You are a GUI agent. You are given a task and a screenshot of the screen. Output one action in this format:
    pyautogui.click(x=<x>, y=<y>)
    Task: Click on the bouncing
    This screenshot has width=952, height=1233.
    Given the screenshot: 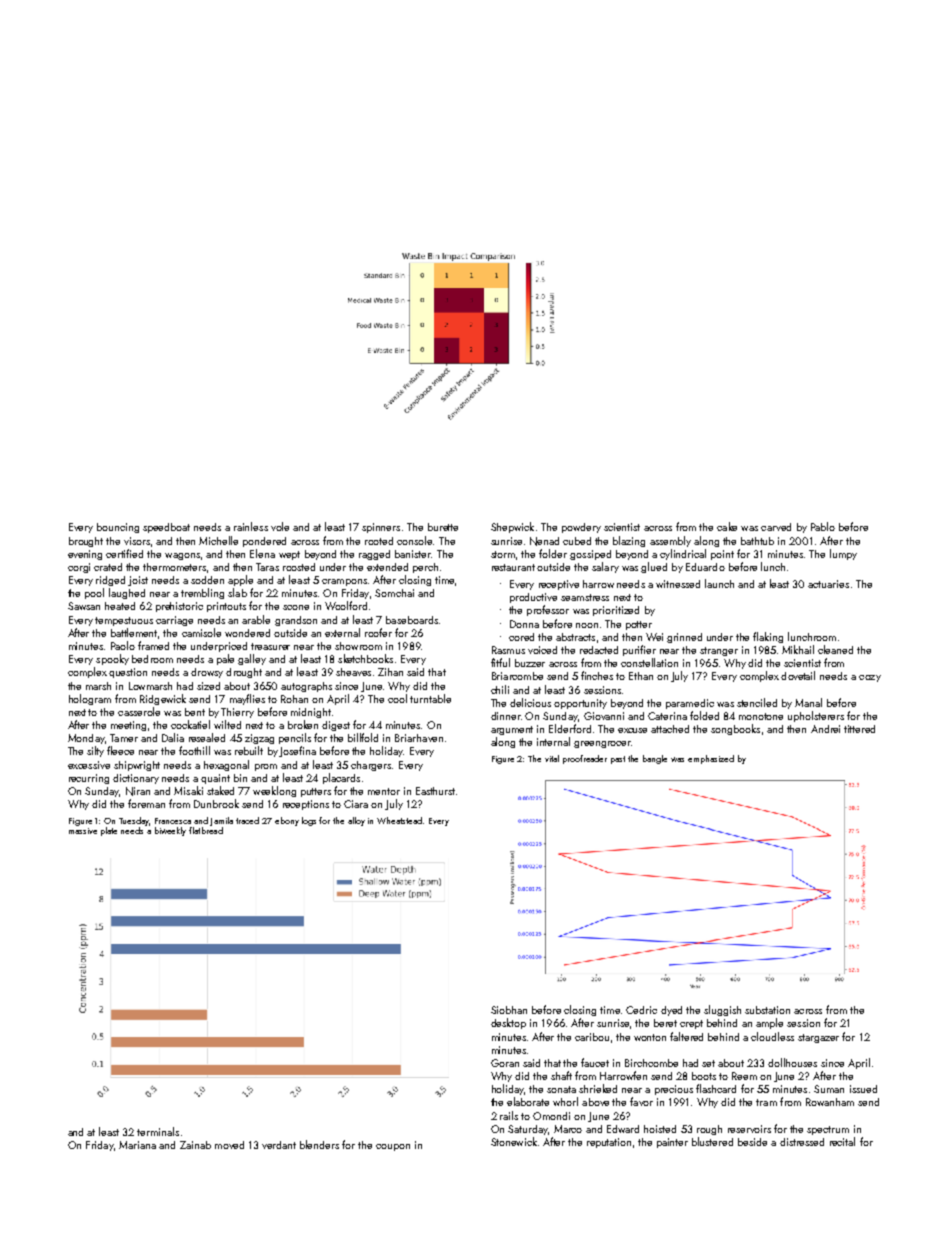 What is the action you would take?
    pyautogui.click(x=118, y=528)
